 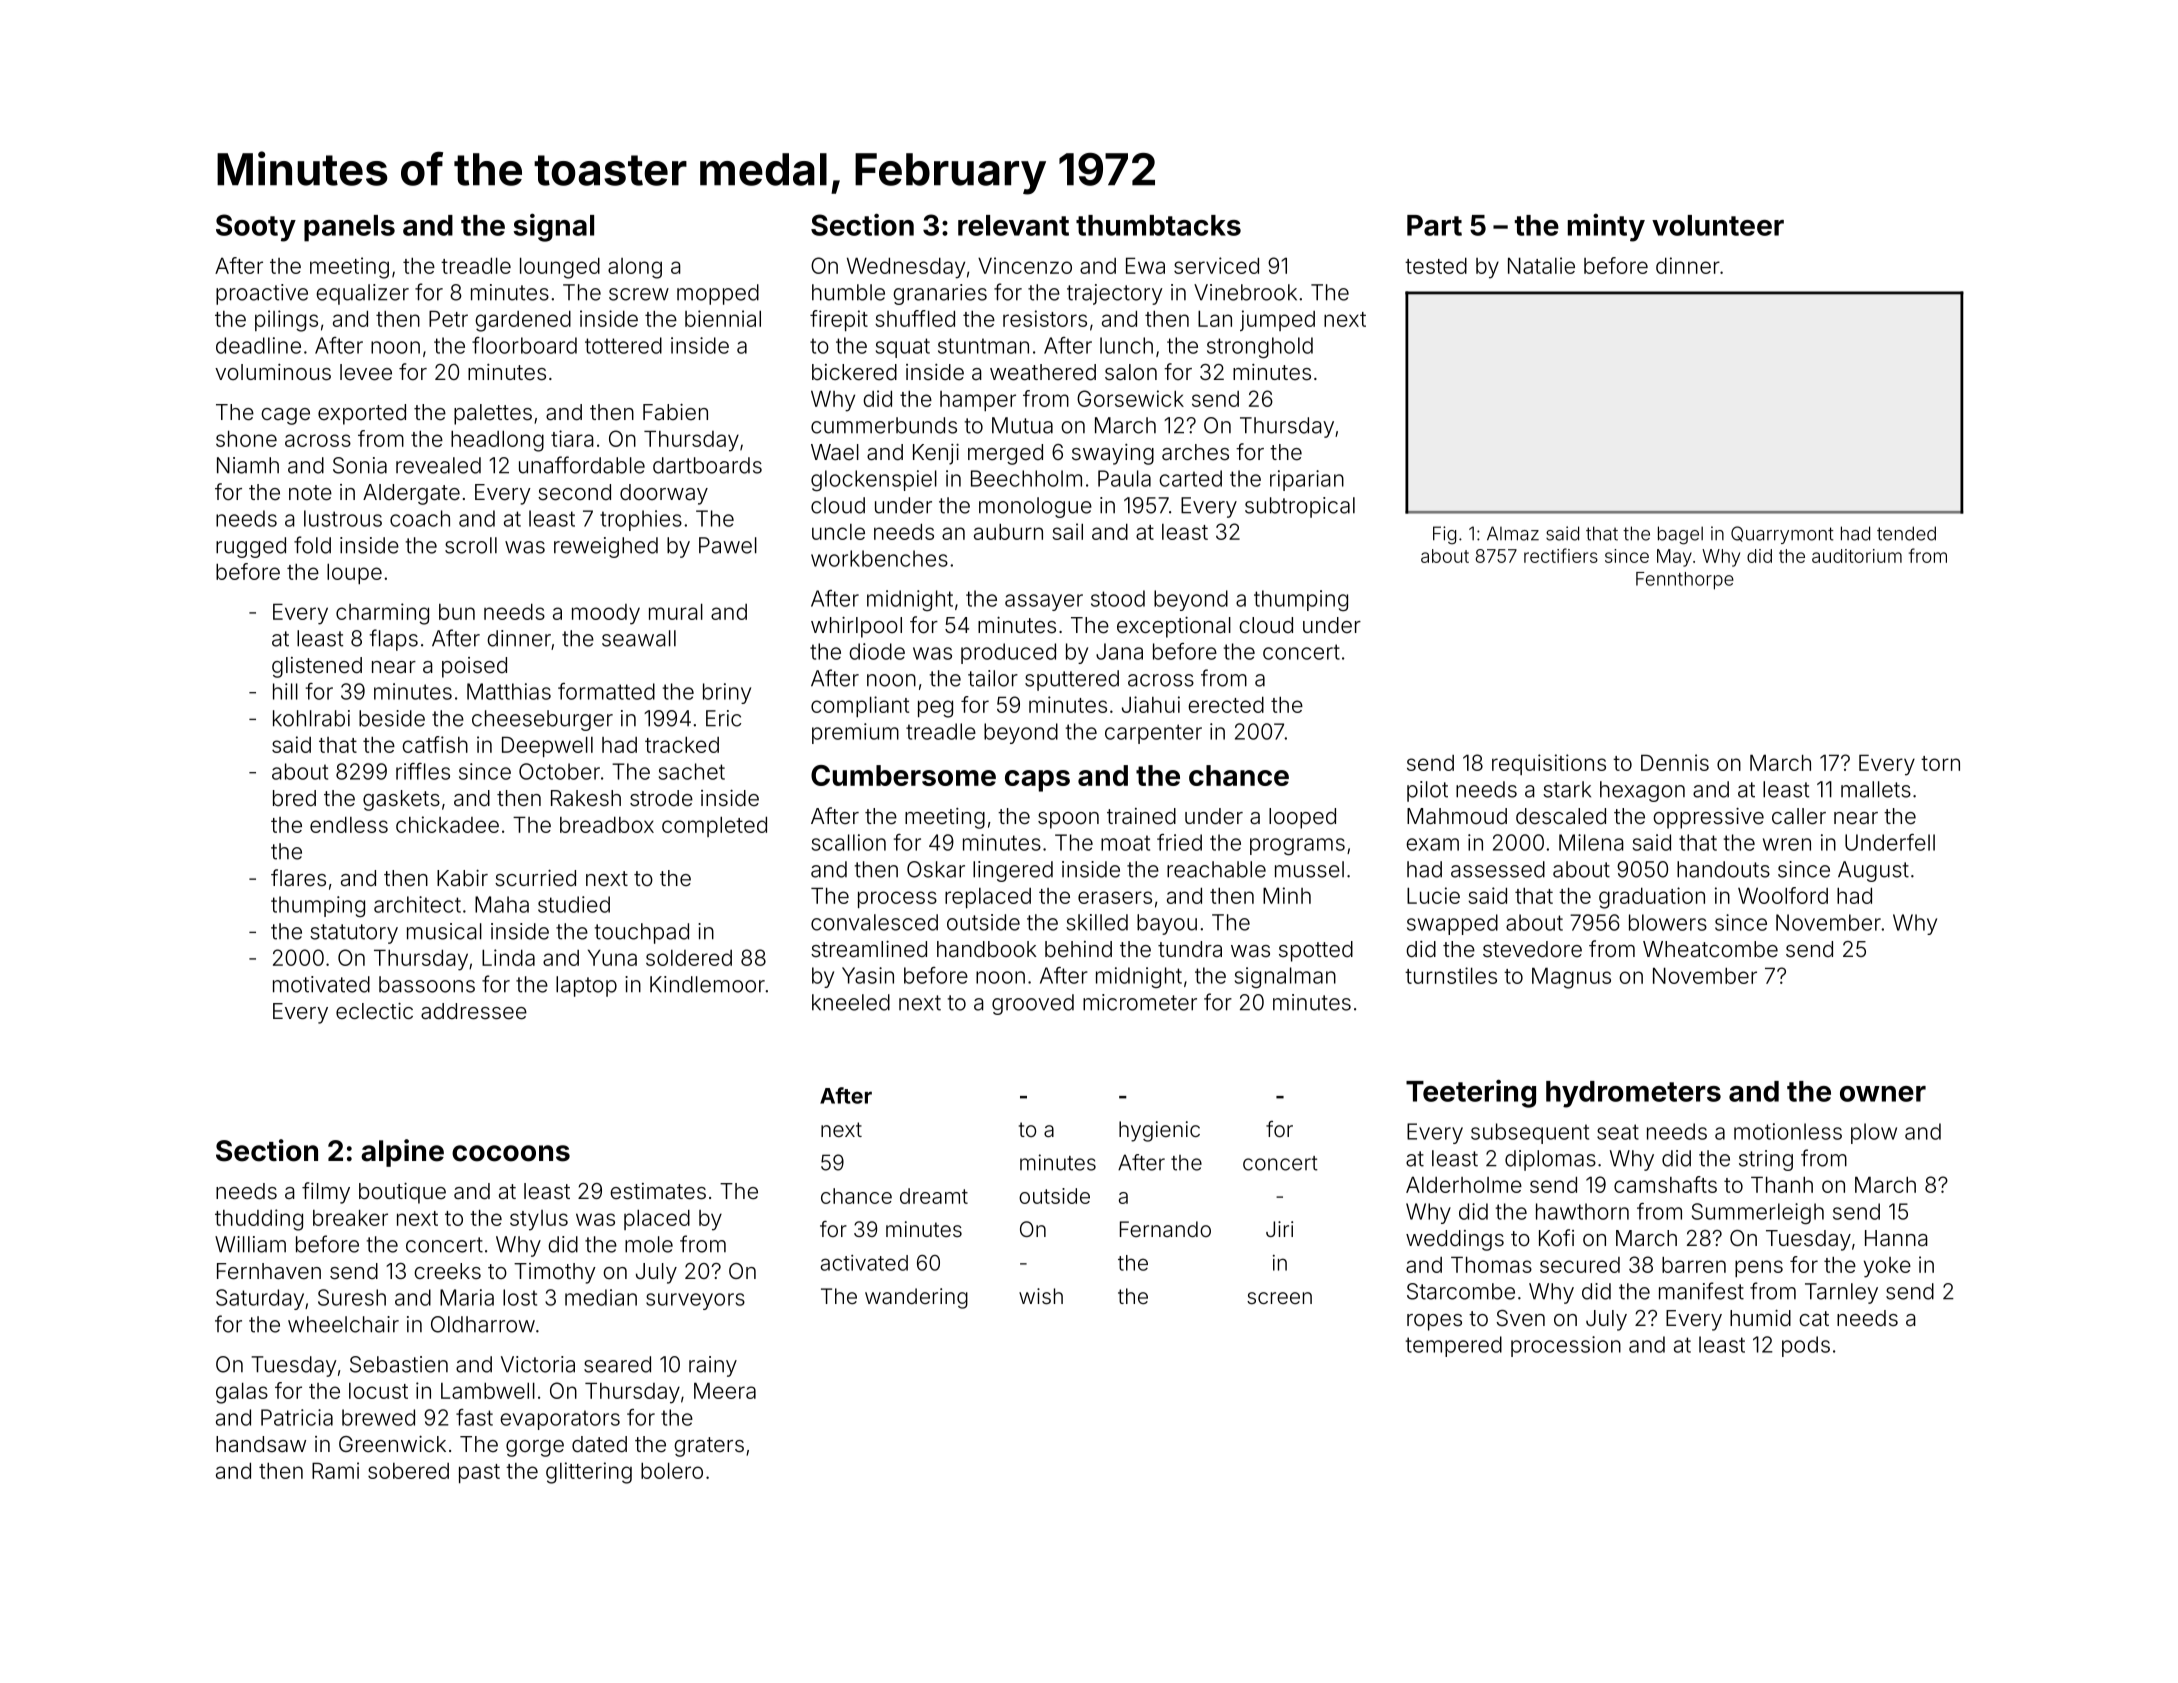 I want to click on salon, so click(x=1131, y=372).
